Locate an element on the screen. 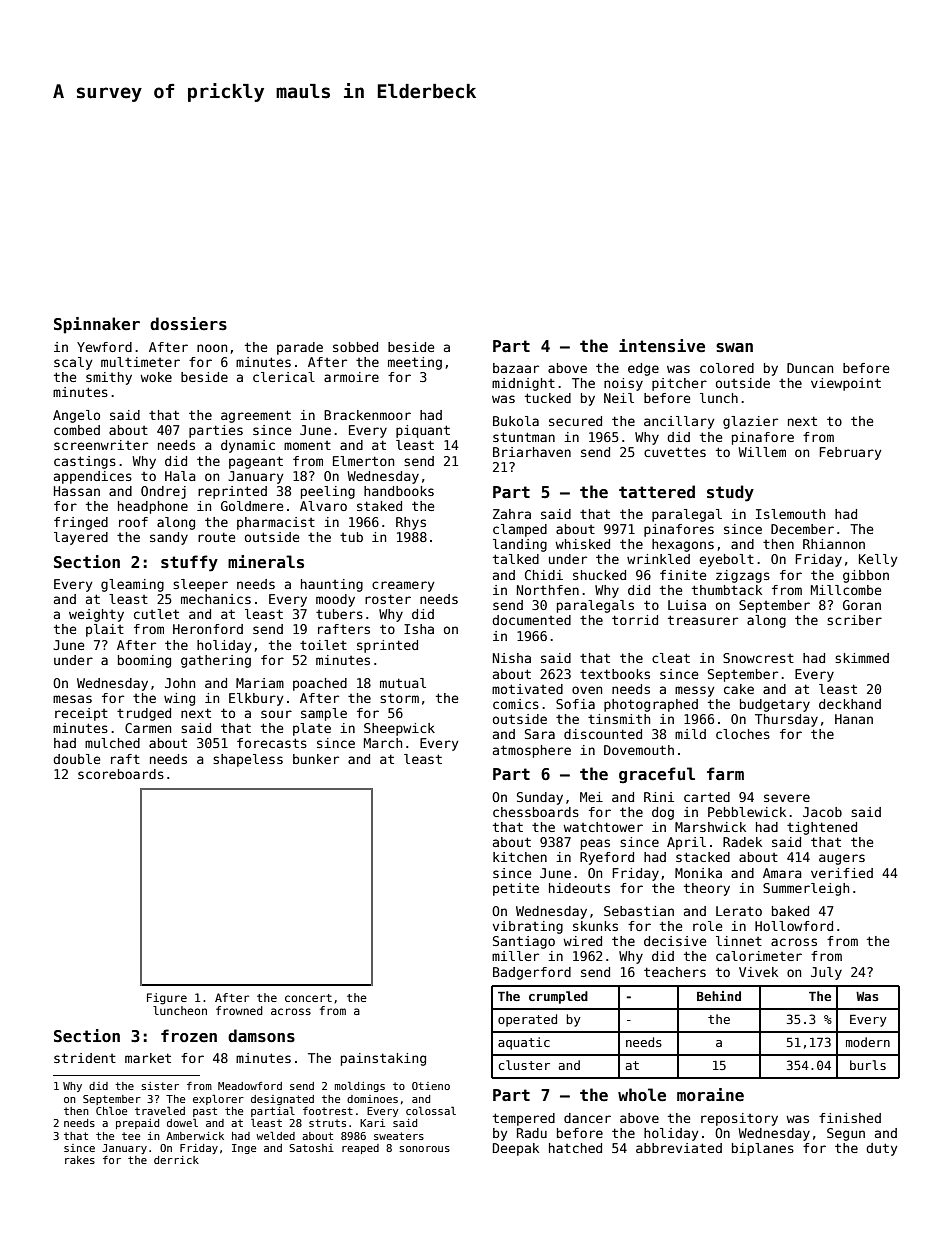 The height and width of the screenshot is (1233, 952). wrinkled is located at coordinates (658, 559).
